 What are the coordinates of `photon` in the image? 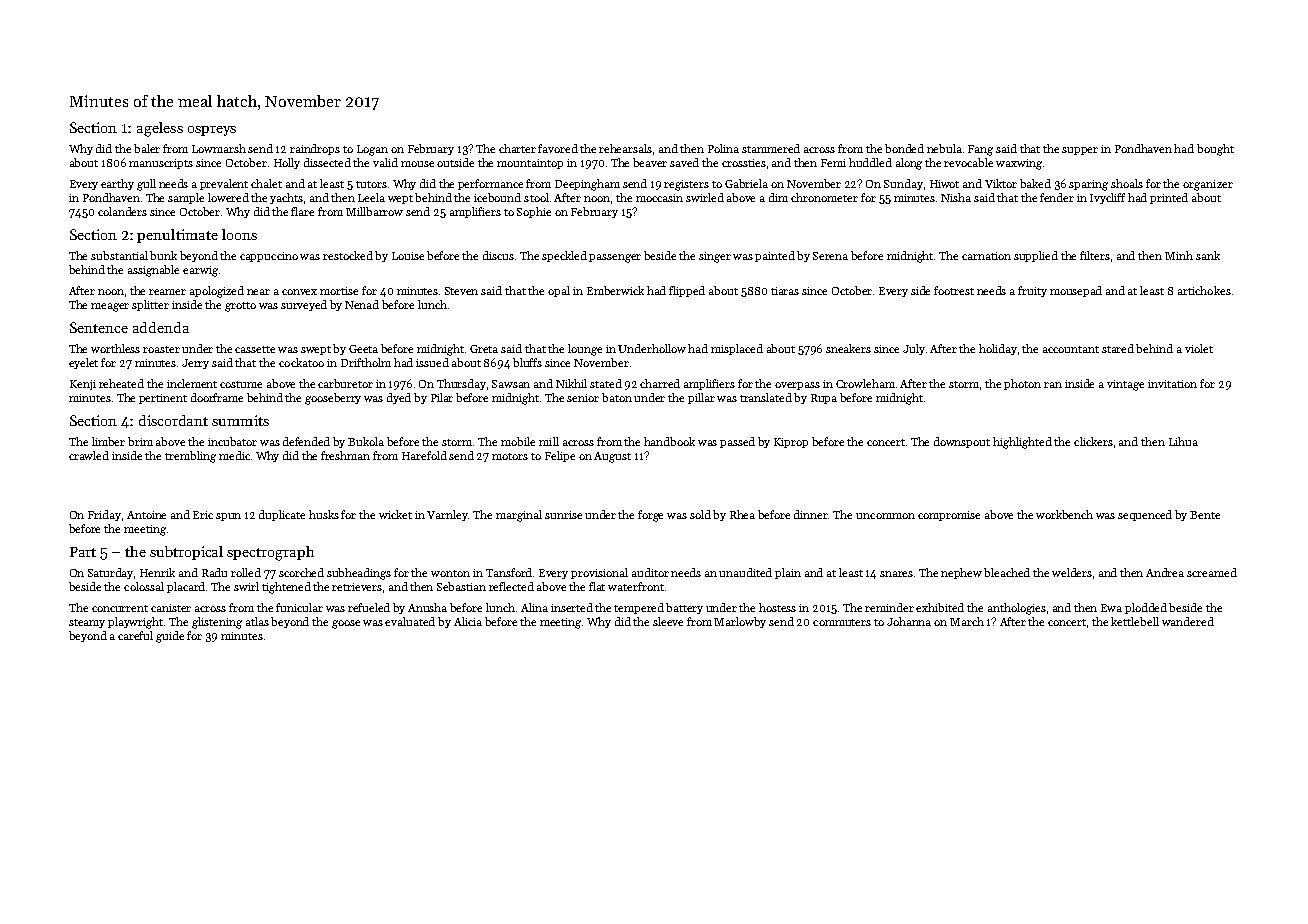 It's located at (1022, 384).
